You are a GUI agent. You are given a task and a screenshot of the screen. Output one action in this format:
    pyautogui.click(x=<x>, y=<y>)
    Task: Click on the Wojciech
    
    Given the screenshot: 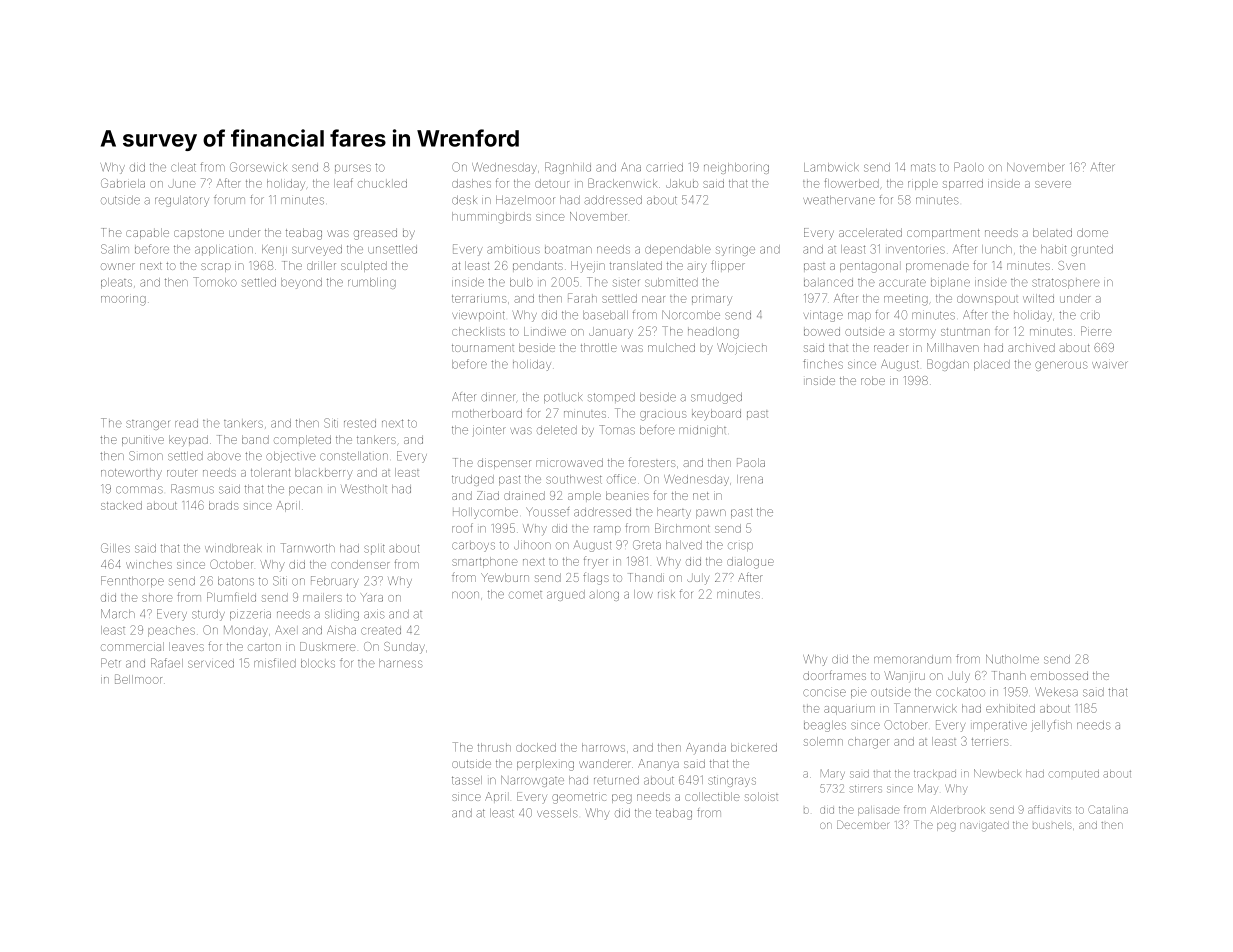 What is the action you would take?
    pyautogui.click(x=742, y=349)
